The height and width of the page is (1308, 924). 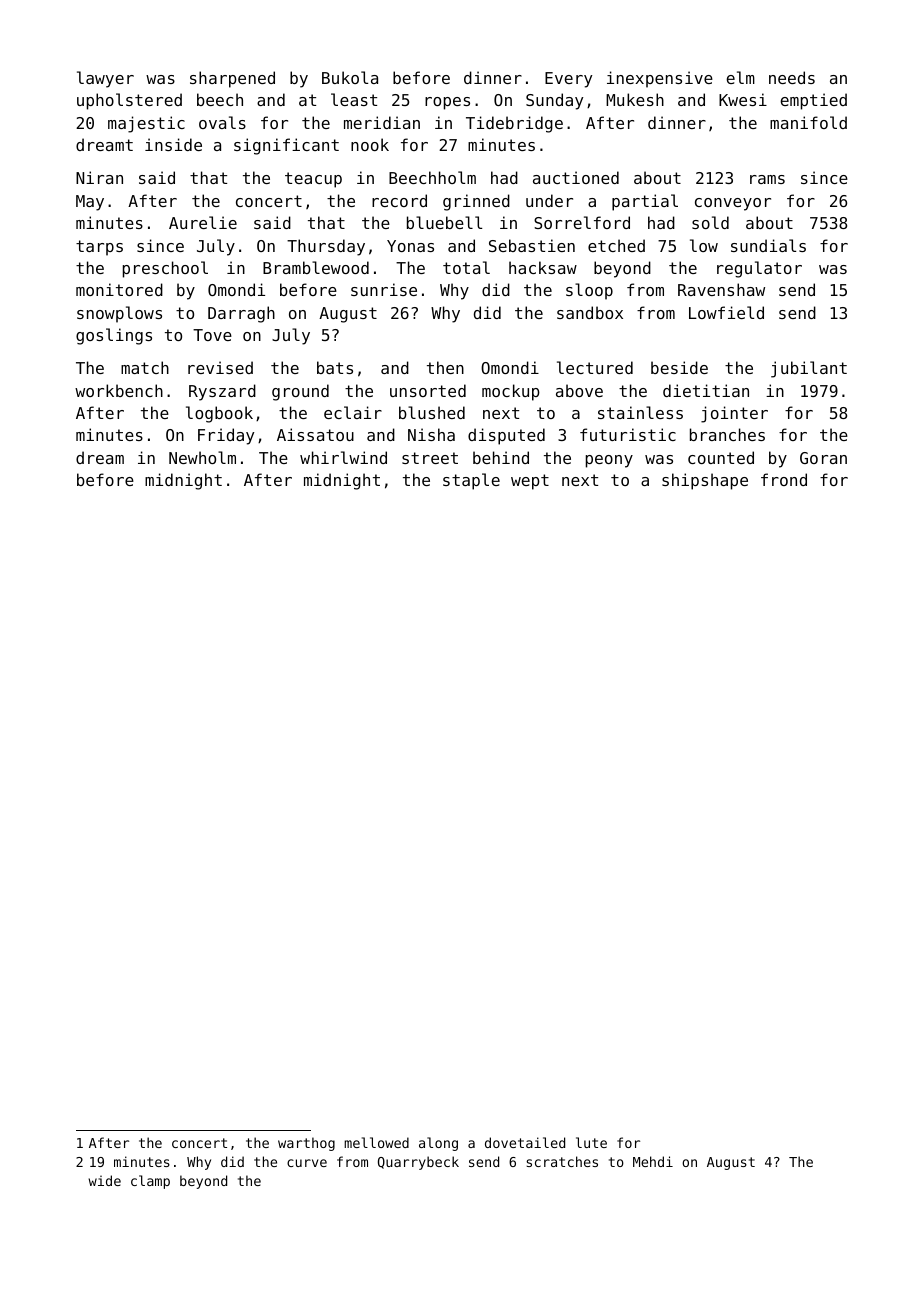 I want to click on sharpened, so click(x=232, y=79).
